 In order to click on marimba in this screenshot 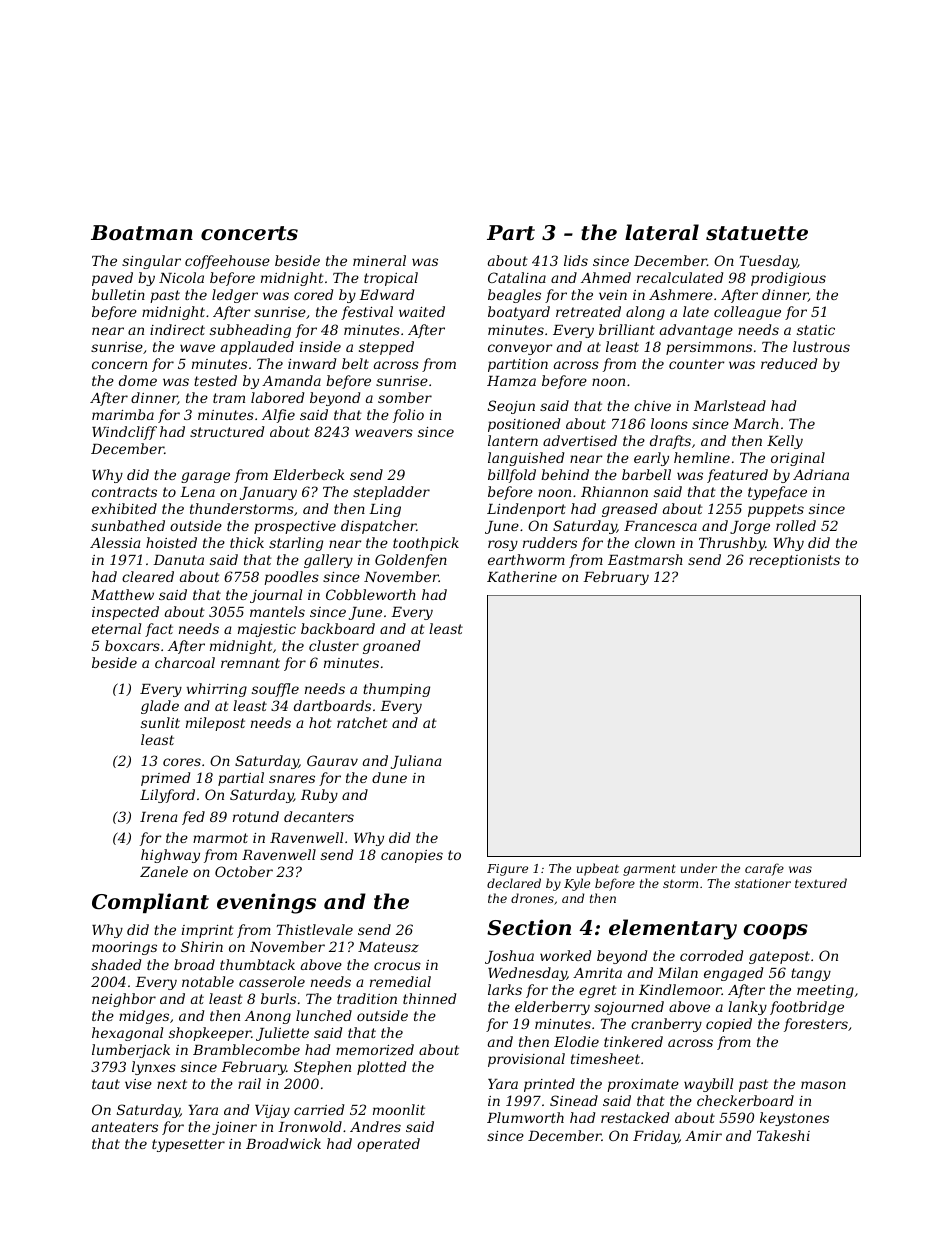, I will do `click(123, 414)`.
